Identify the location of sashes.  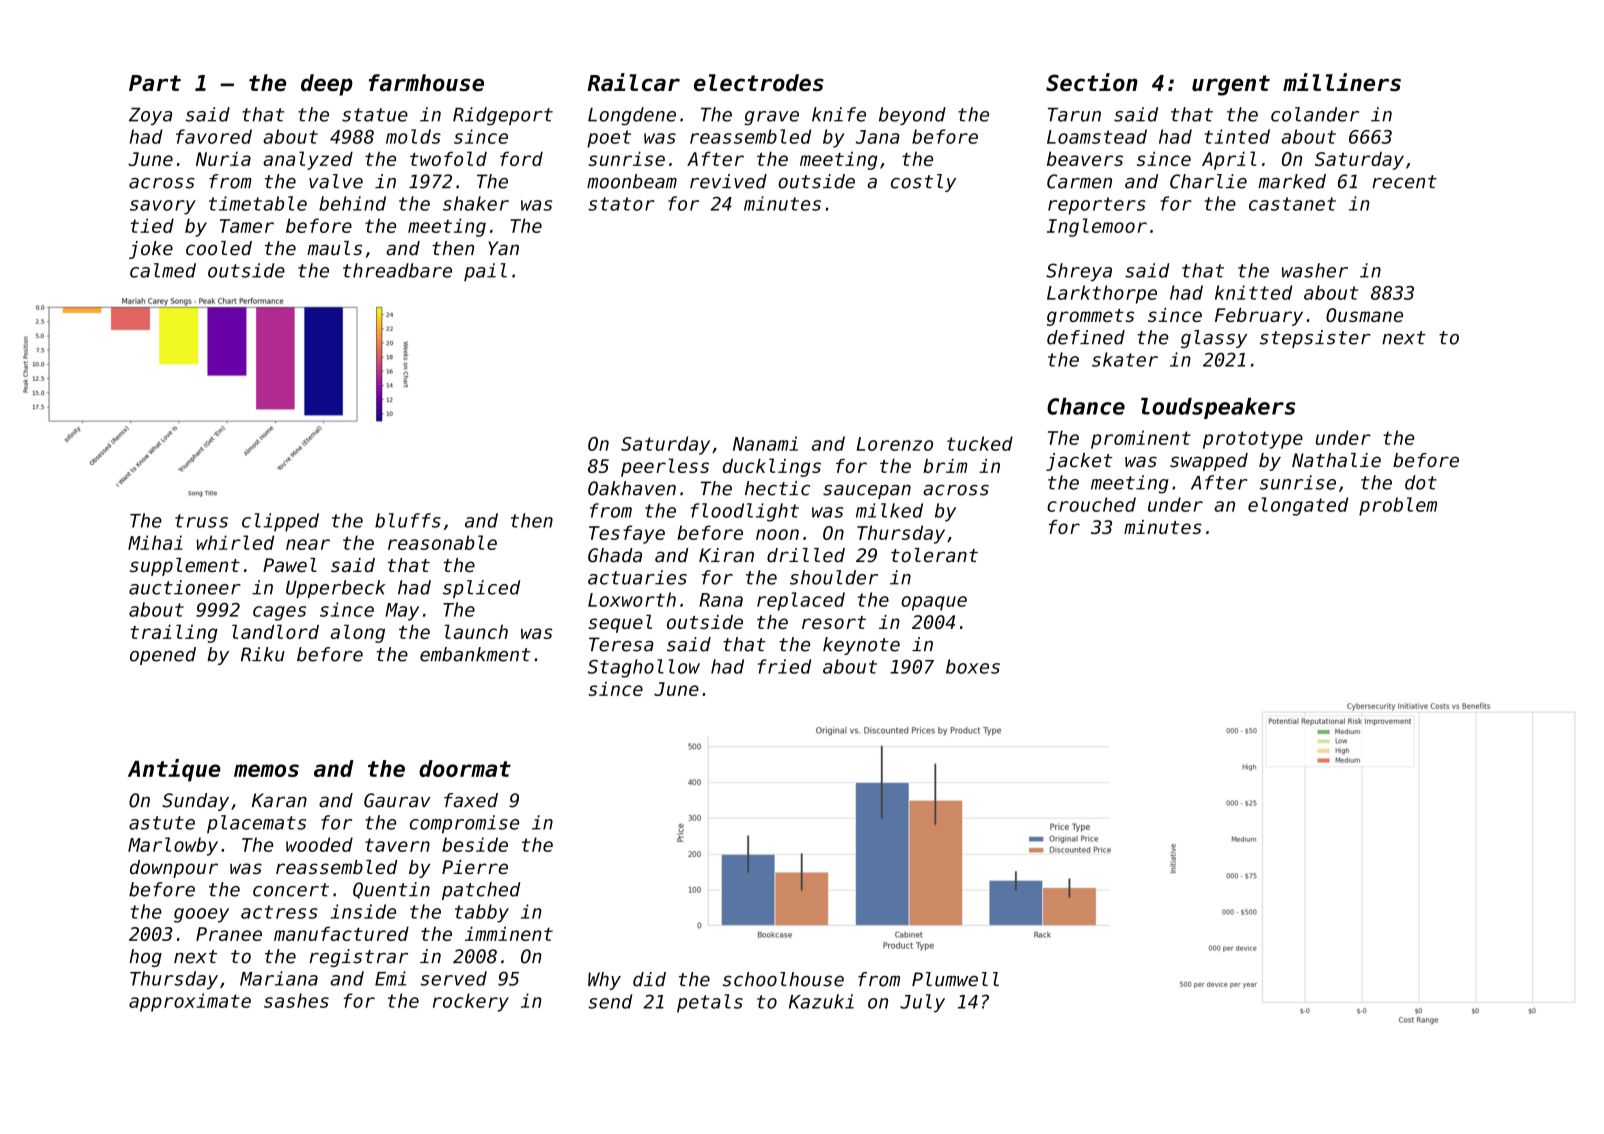
(296, 1000).
